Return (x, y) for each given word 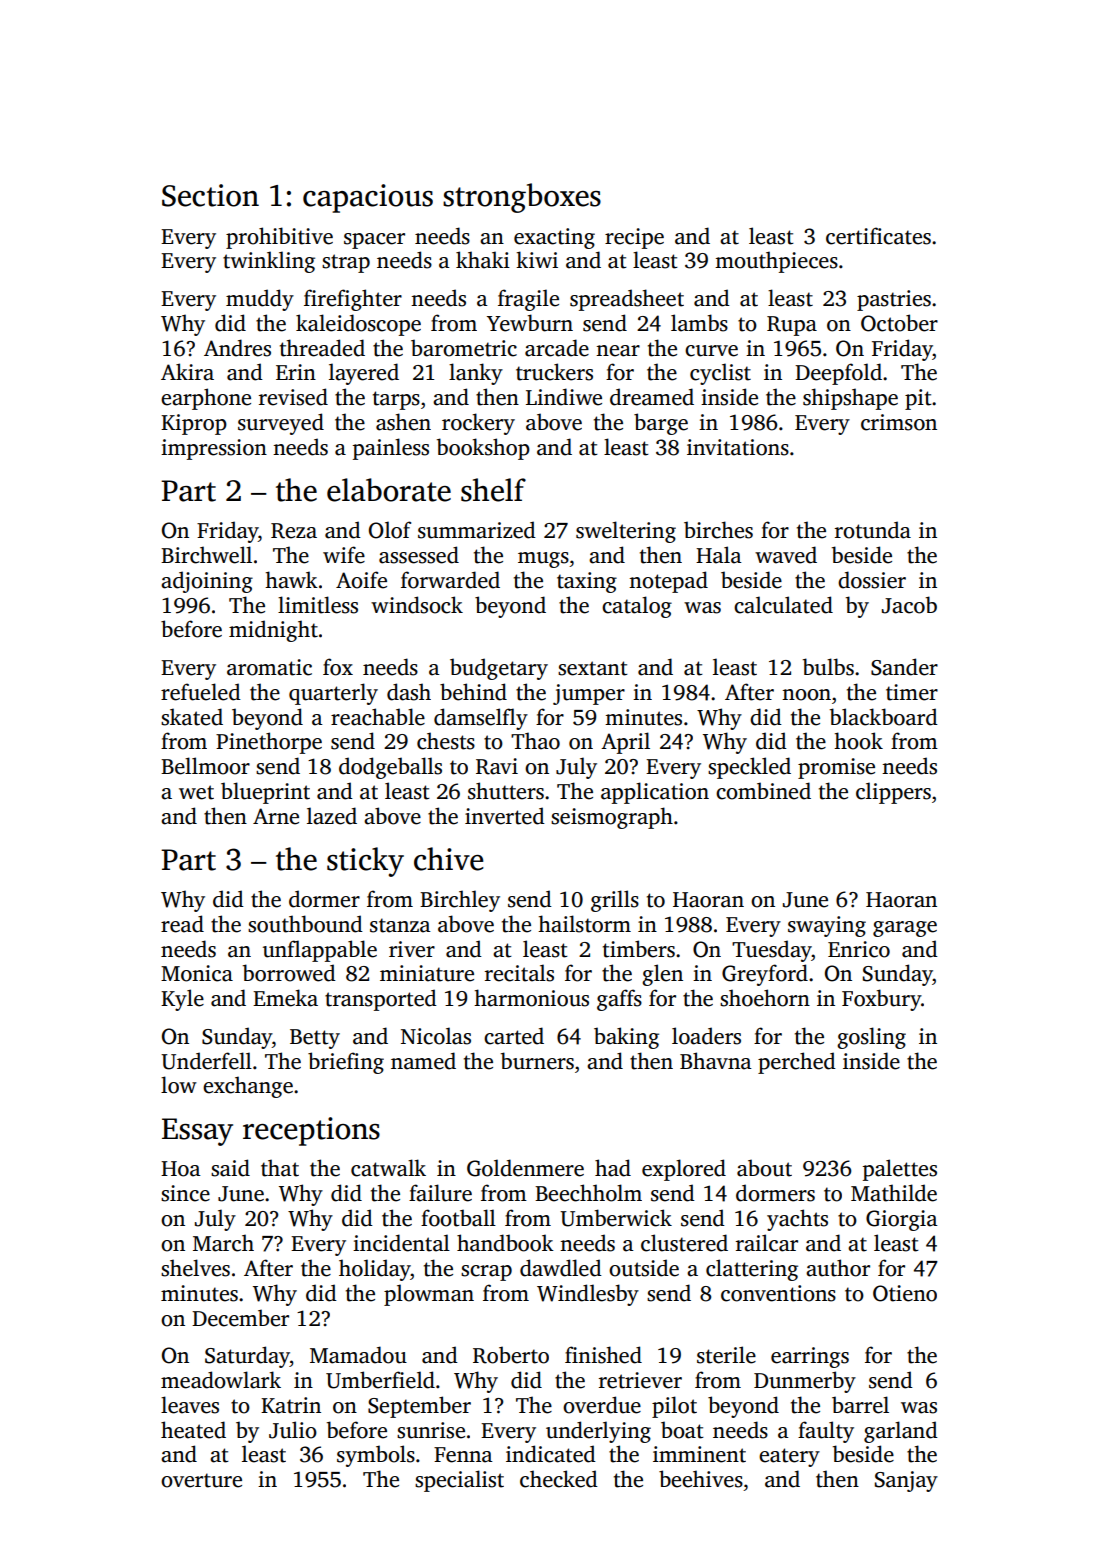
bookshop (483, 449)
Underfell (206, 1061)
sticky (365, 862)
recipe (634, 238)
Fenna (463, 1455)
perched (797, 1063)
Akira (187, 372)
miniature (427, 973)
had (613, 1168)
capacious (368, 198)
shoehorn (765, 998)
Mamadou (358, 1355)
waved (786, 555)
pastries (894, 300)
